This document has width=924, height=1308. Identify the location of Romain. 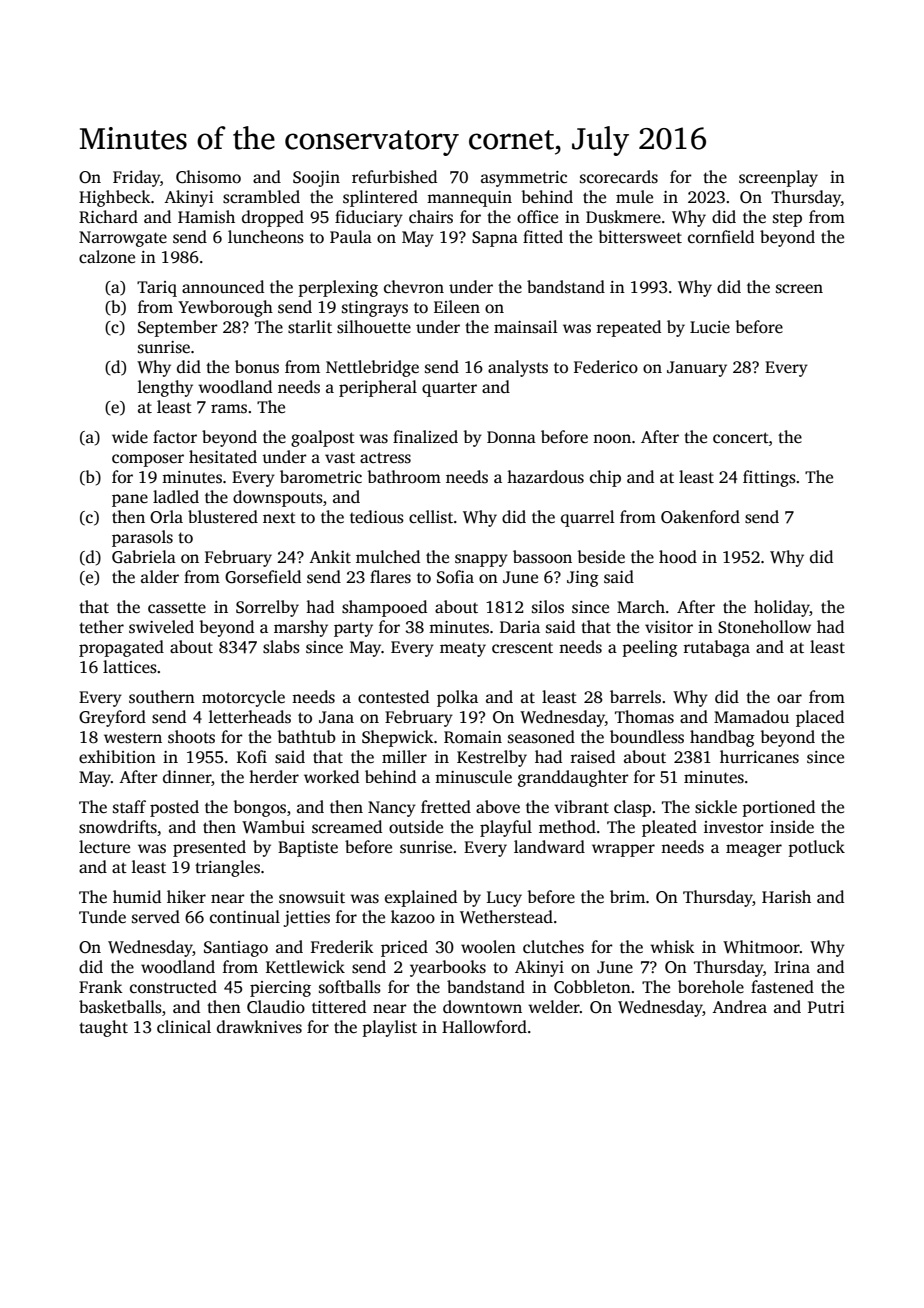
(473, 737).
